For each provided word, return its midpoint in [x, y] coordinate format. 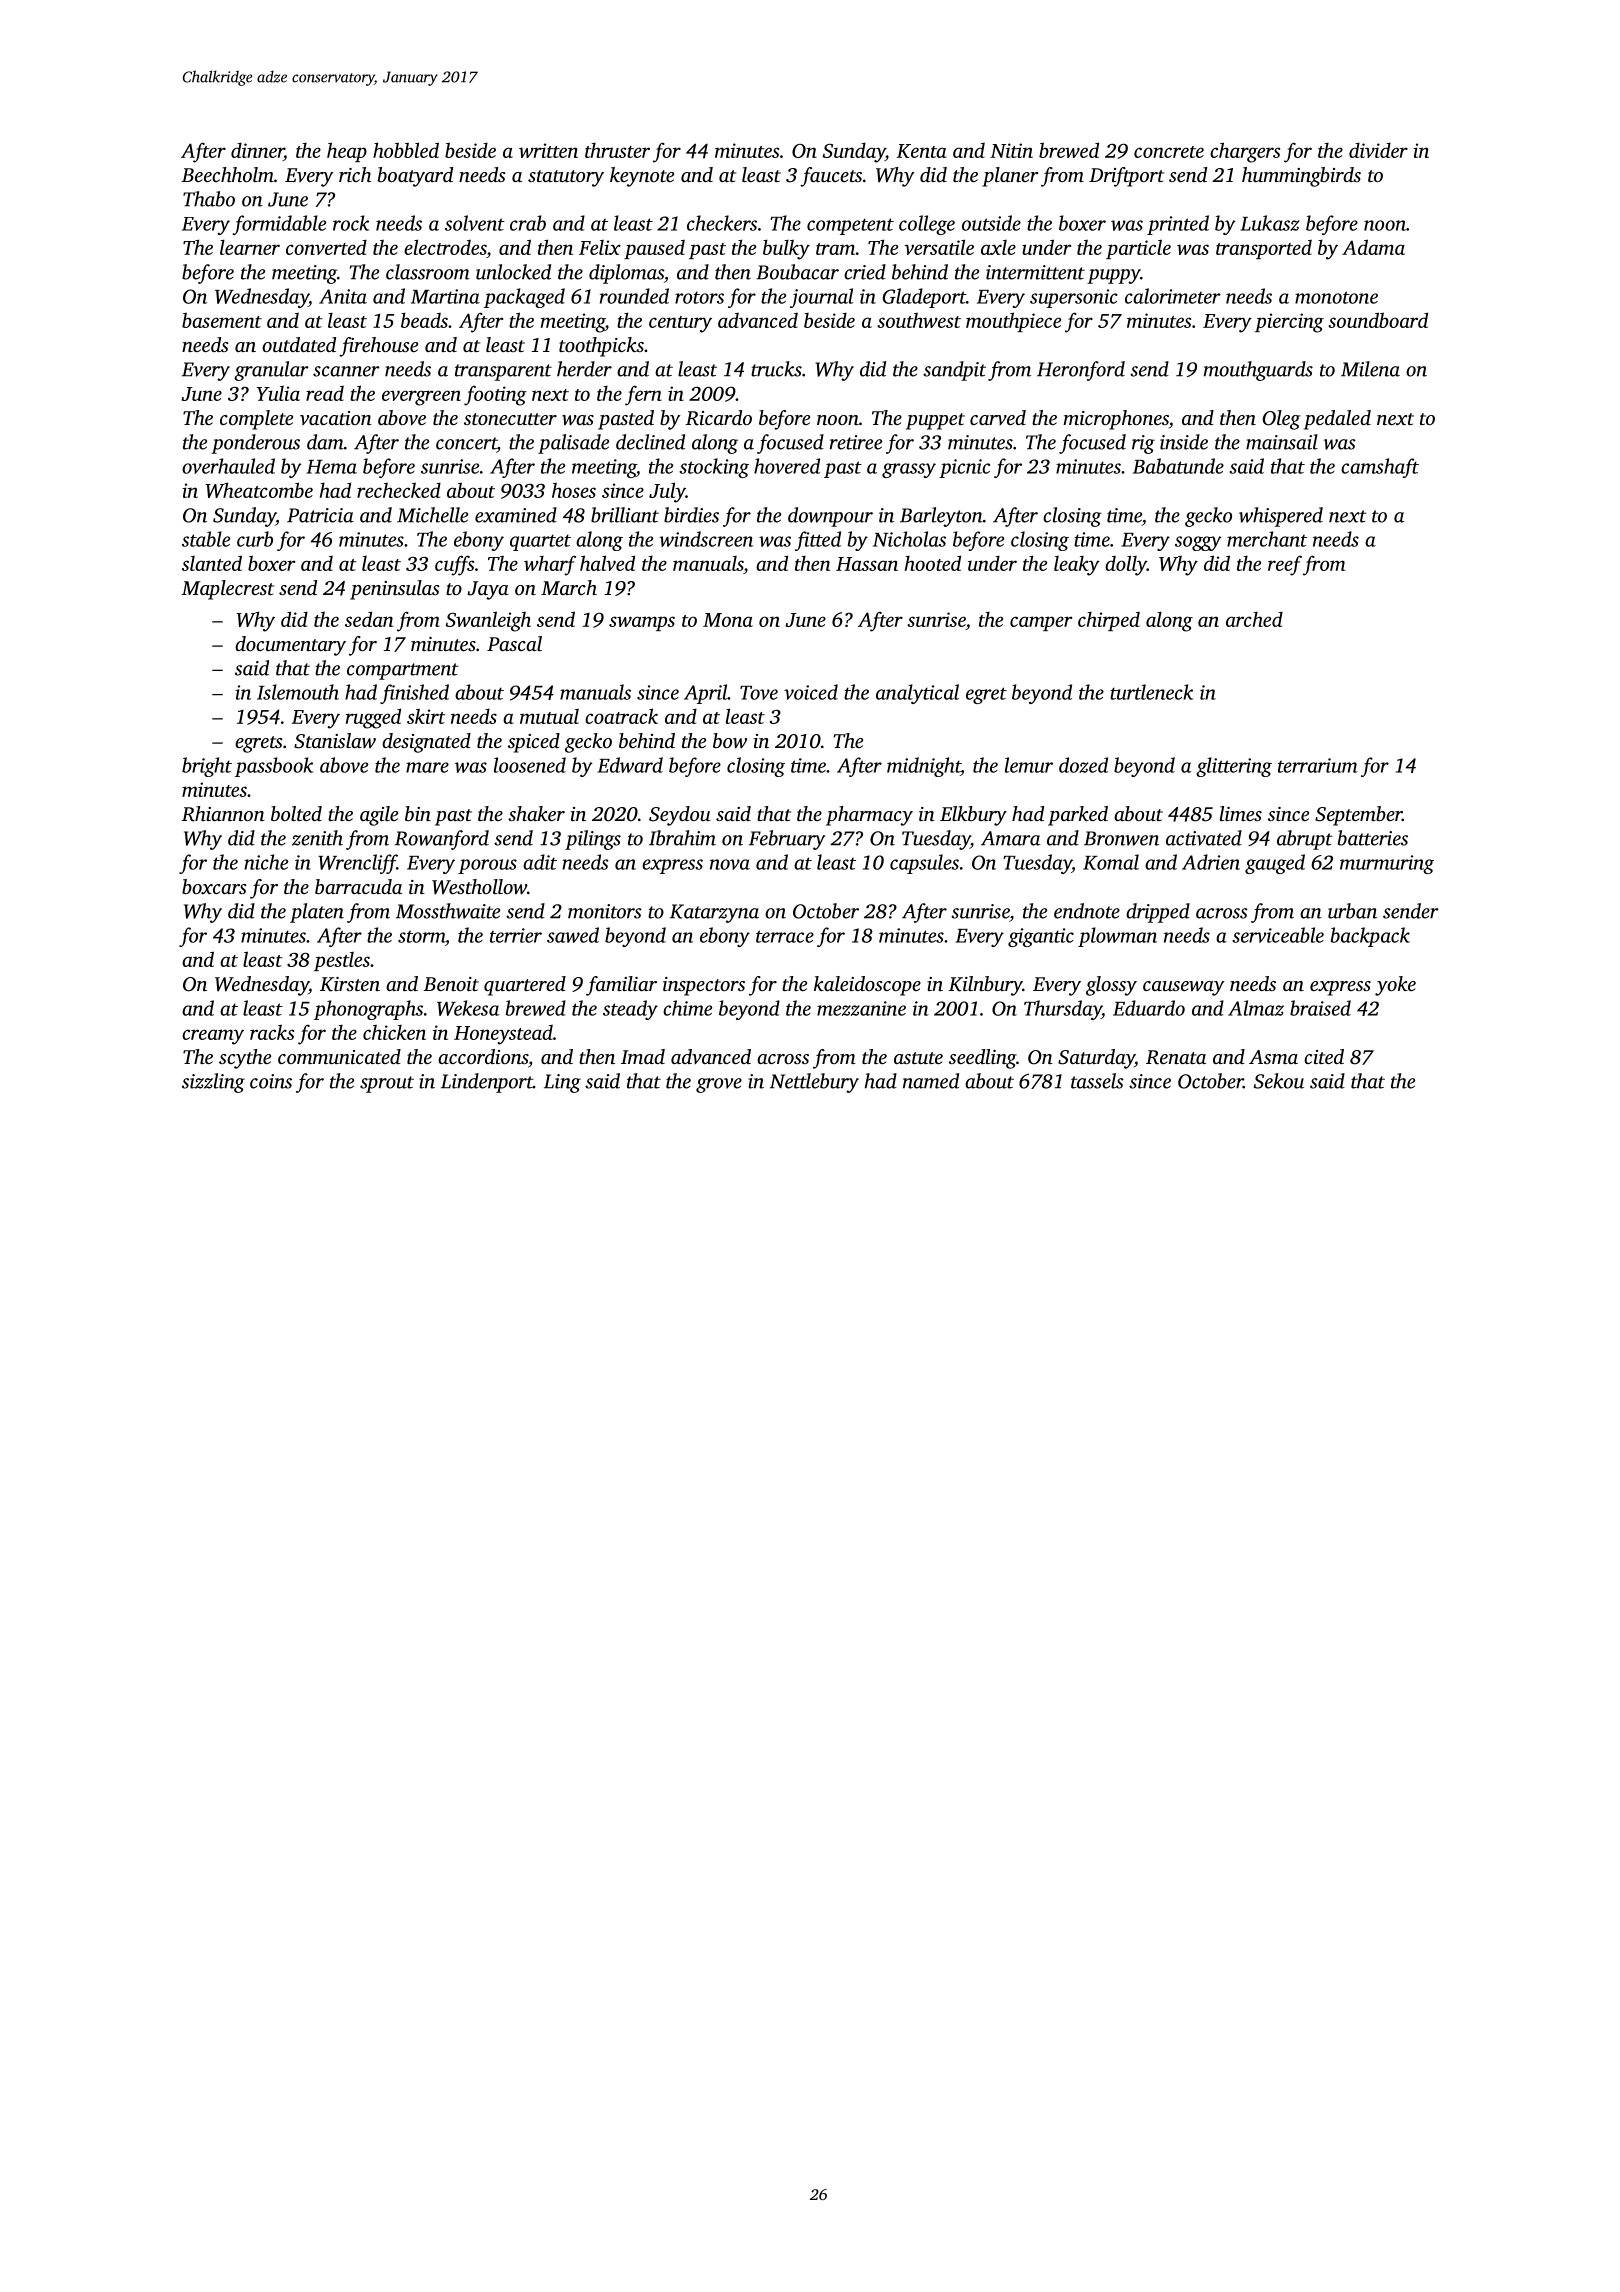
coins [271, 1081]
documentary [290, 646]
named [931, 1081]
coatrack [621, 716]
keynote [642, 177]
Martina [445, 296]
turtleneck [1151, 692]
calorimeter [1173, 296]
